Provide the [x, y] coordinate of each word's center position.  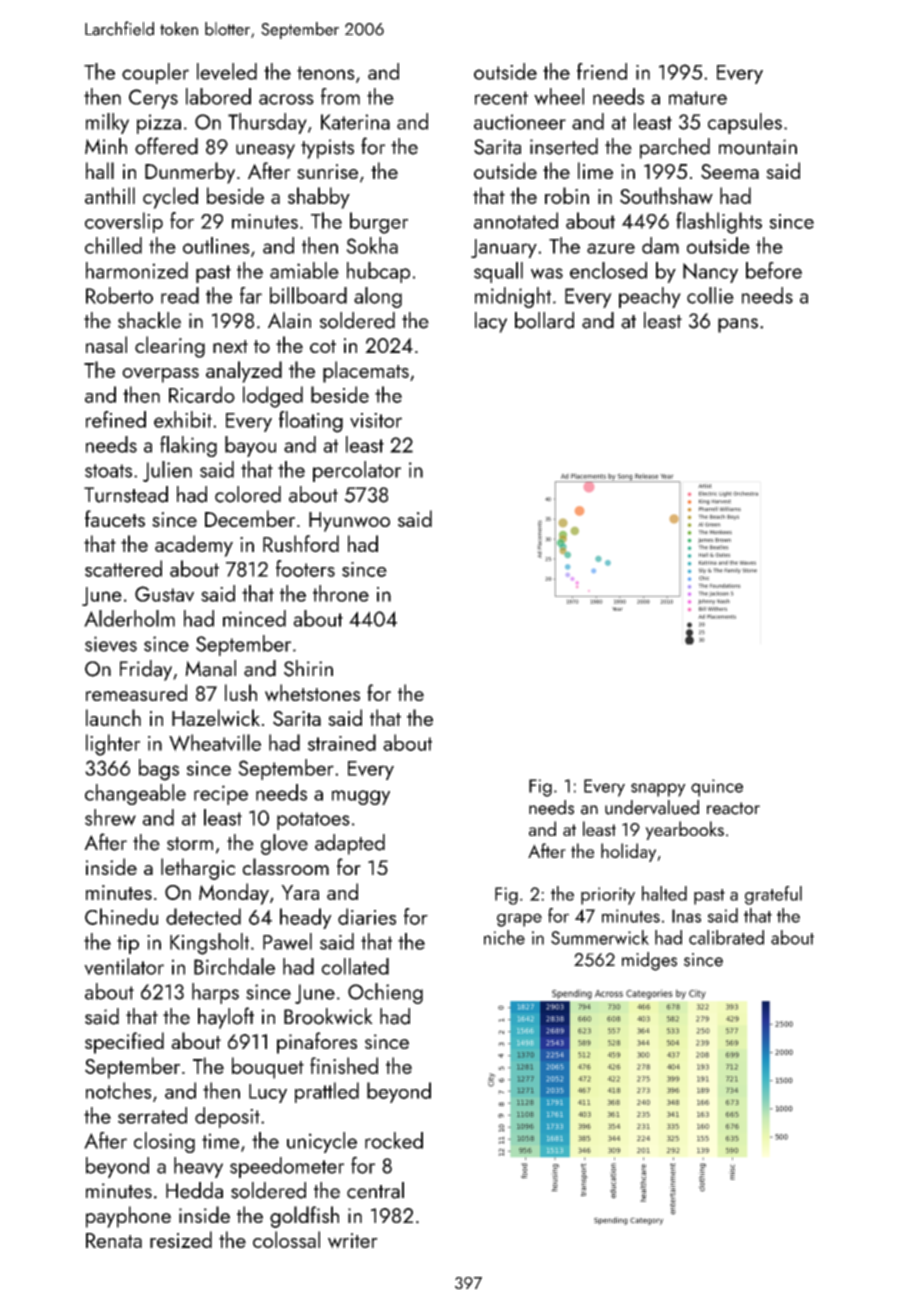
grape [519, 920]
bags [159, 770]
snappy [658, 790]
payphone [128, 1217]
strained [342, 742]
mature [698, 98]
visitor [376, 420]
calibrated [726, 937]
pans [738, 325]
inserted [564, 146]
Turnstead [126, 494]
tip [128, 944]
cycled [170, 198]
